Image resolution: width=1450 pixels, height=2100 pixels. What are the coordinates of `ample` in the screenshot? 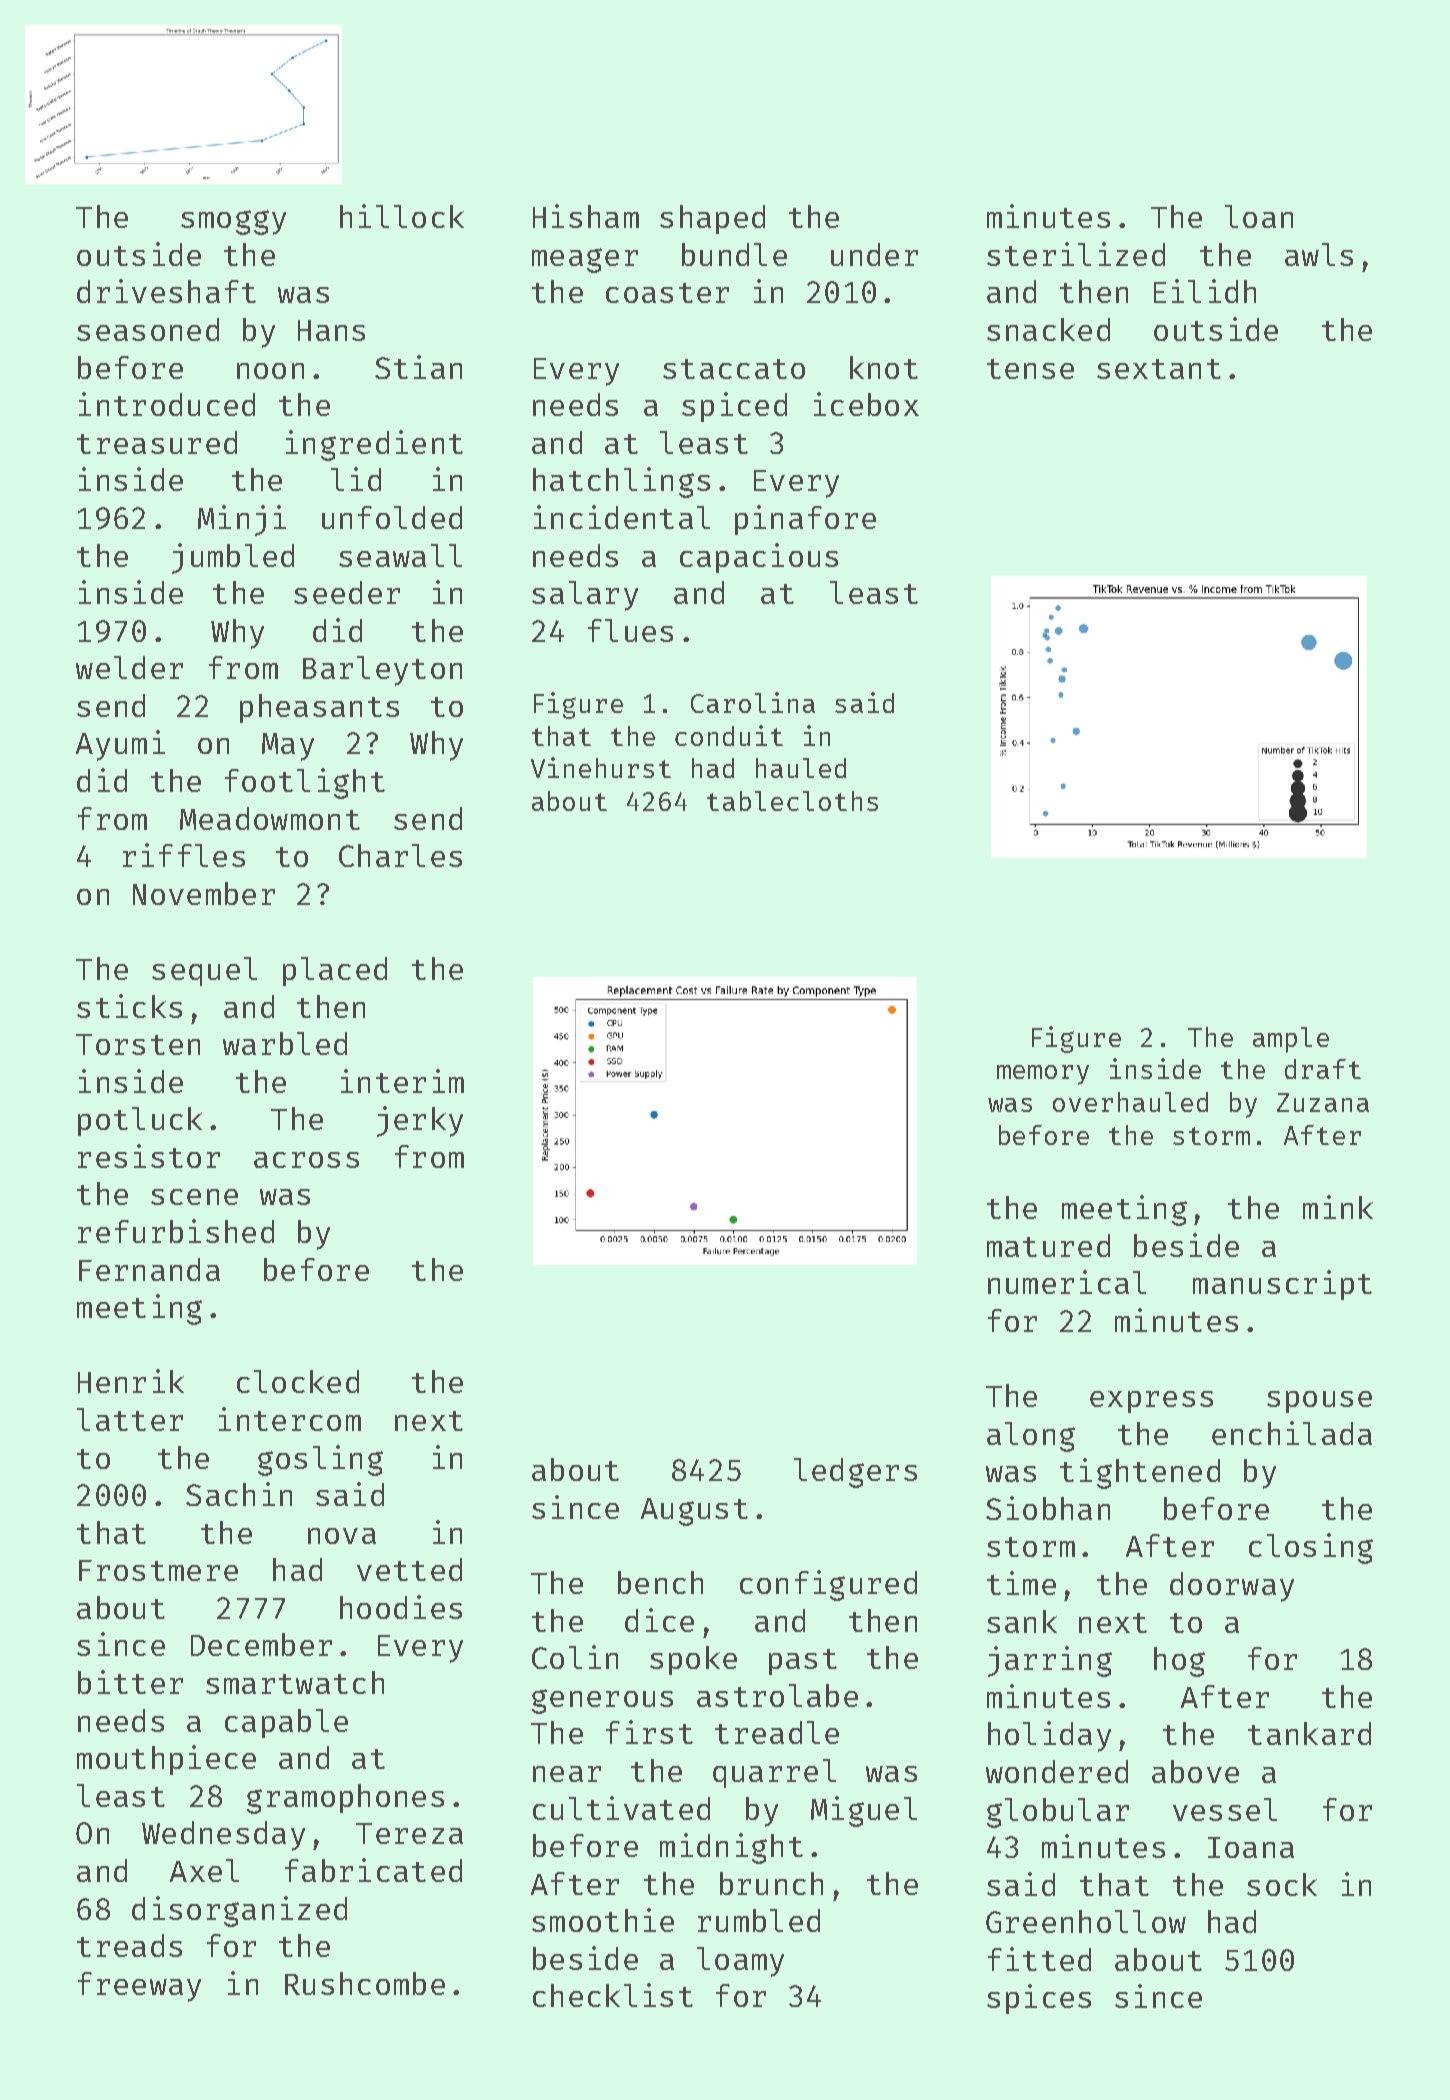 It's located at (1291, 1040).
